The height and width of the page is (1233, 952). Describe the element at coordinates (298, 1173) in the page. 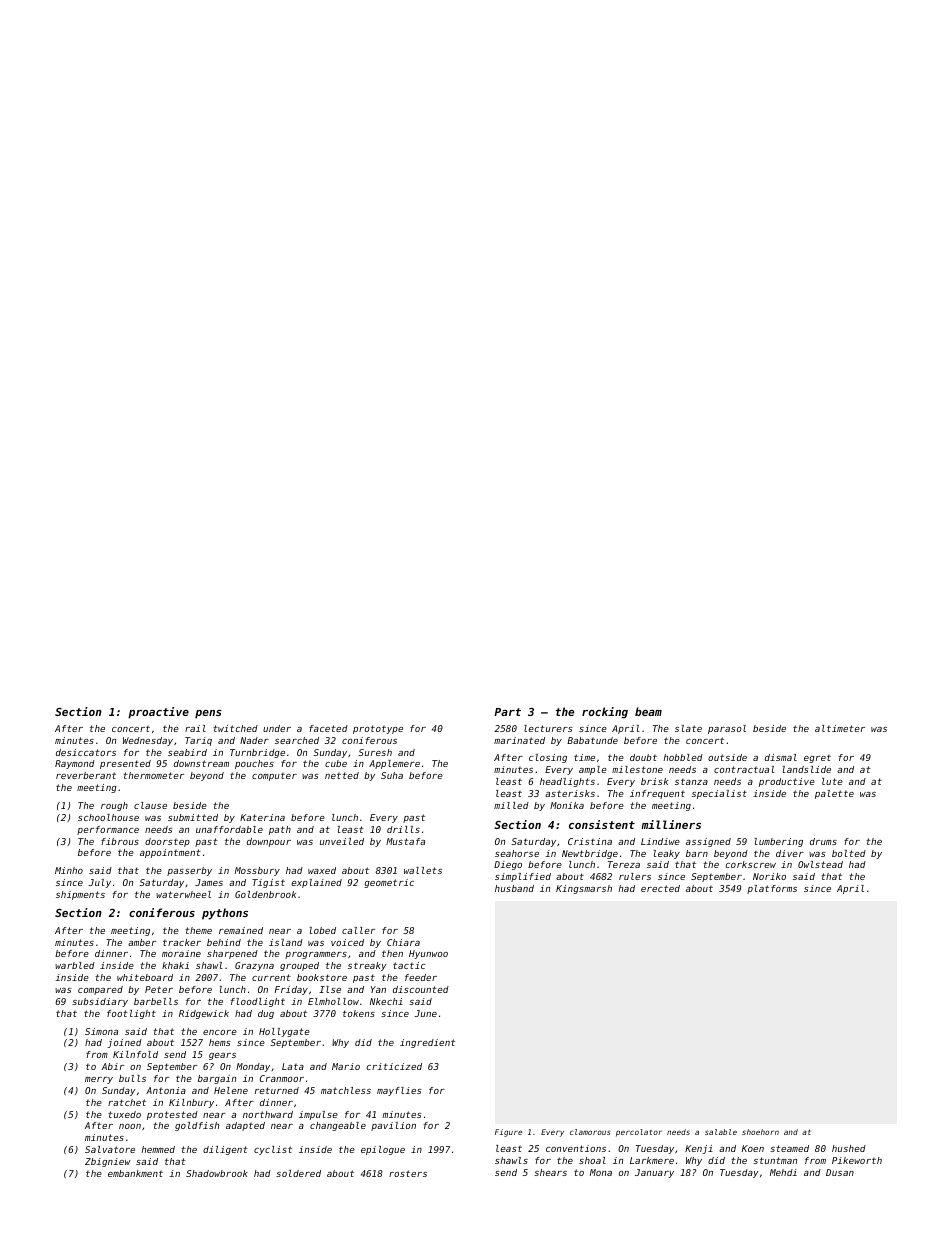

I see `soldered` at that location.
